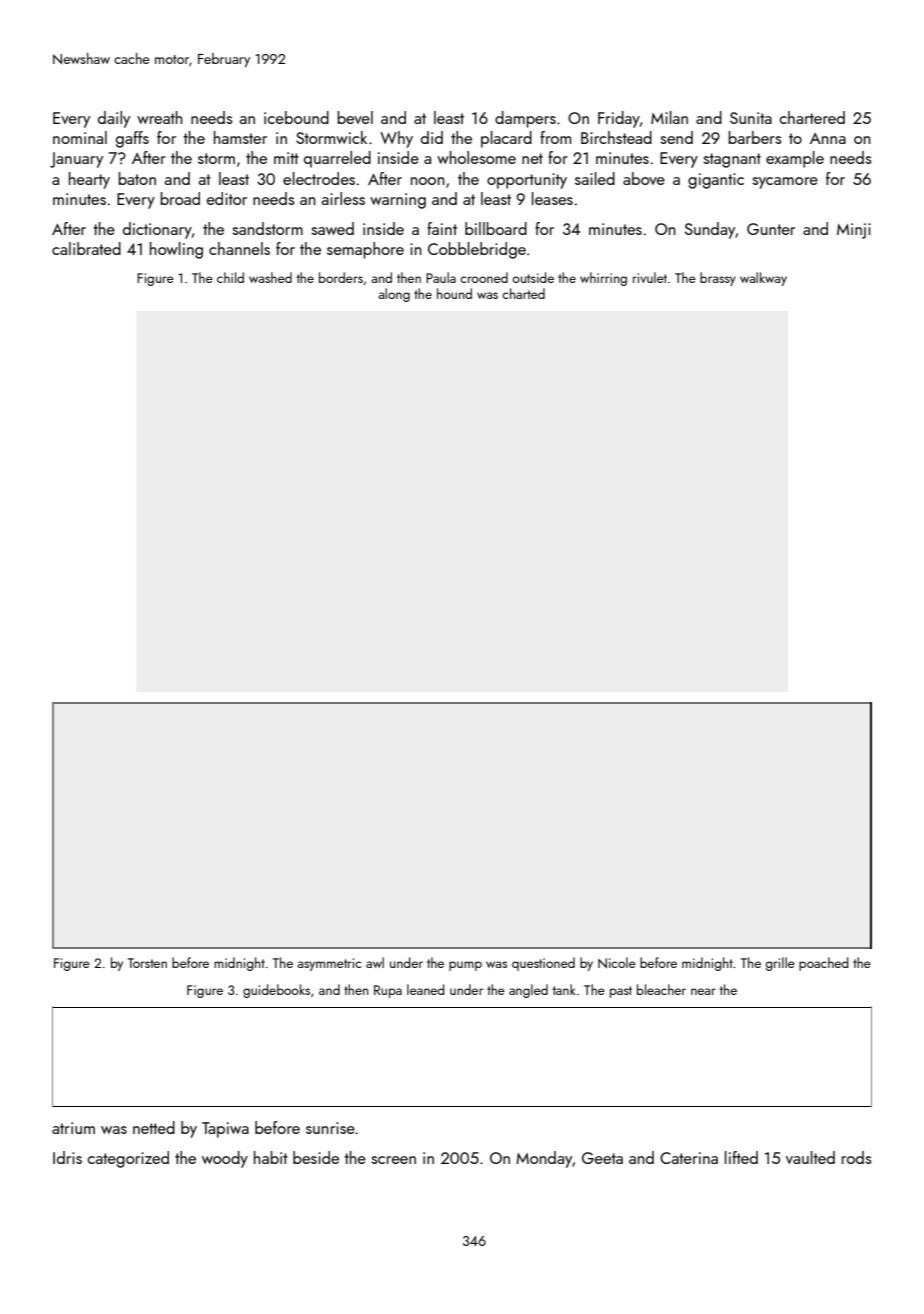 The width and height of the screenshot is (924, 1314). I want to click on Nicole, so click(617, 963).
